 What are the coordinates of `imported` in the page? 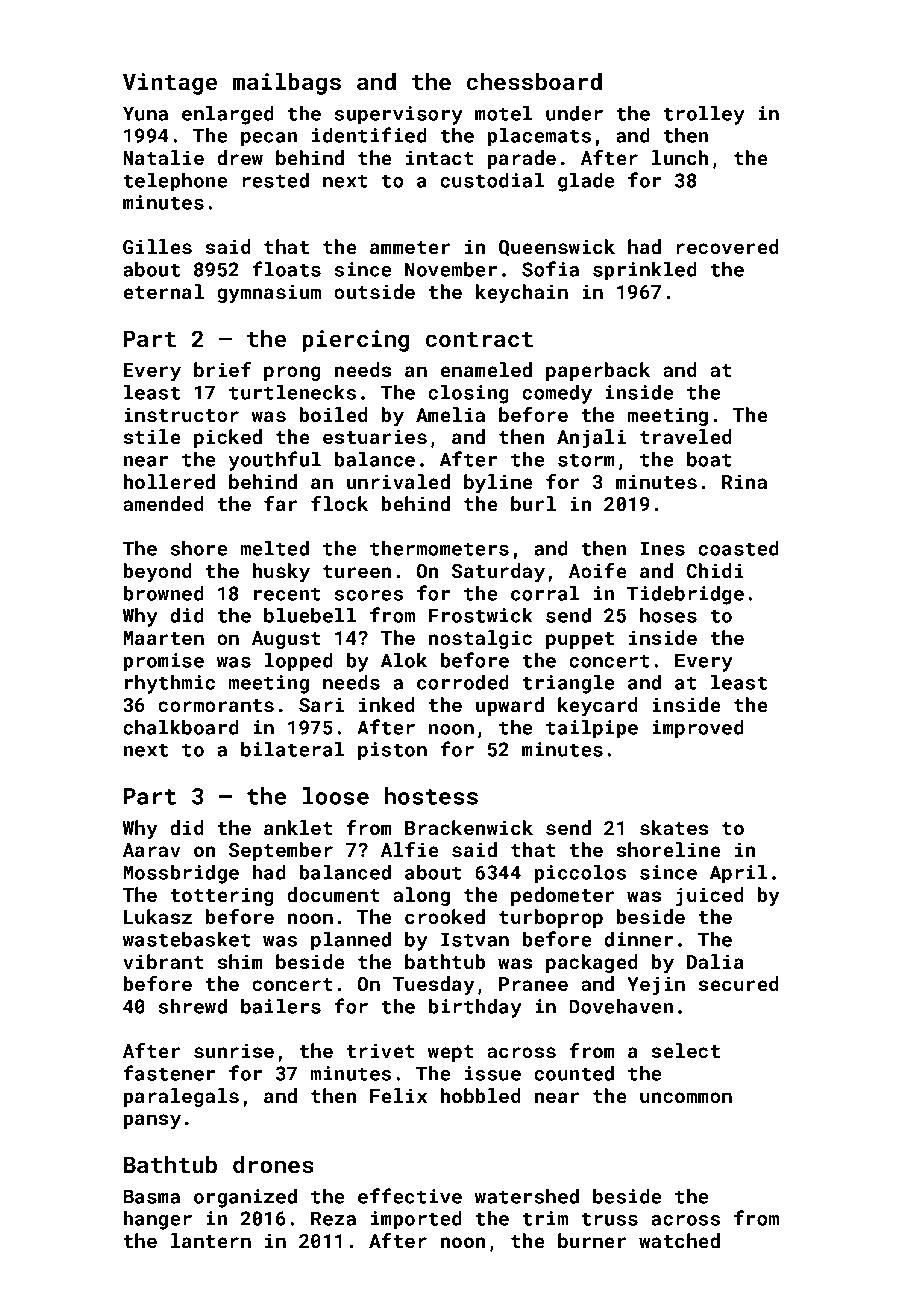 It's located at (416, 1220).
